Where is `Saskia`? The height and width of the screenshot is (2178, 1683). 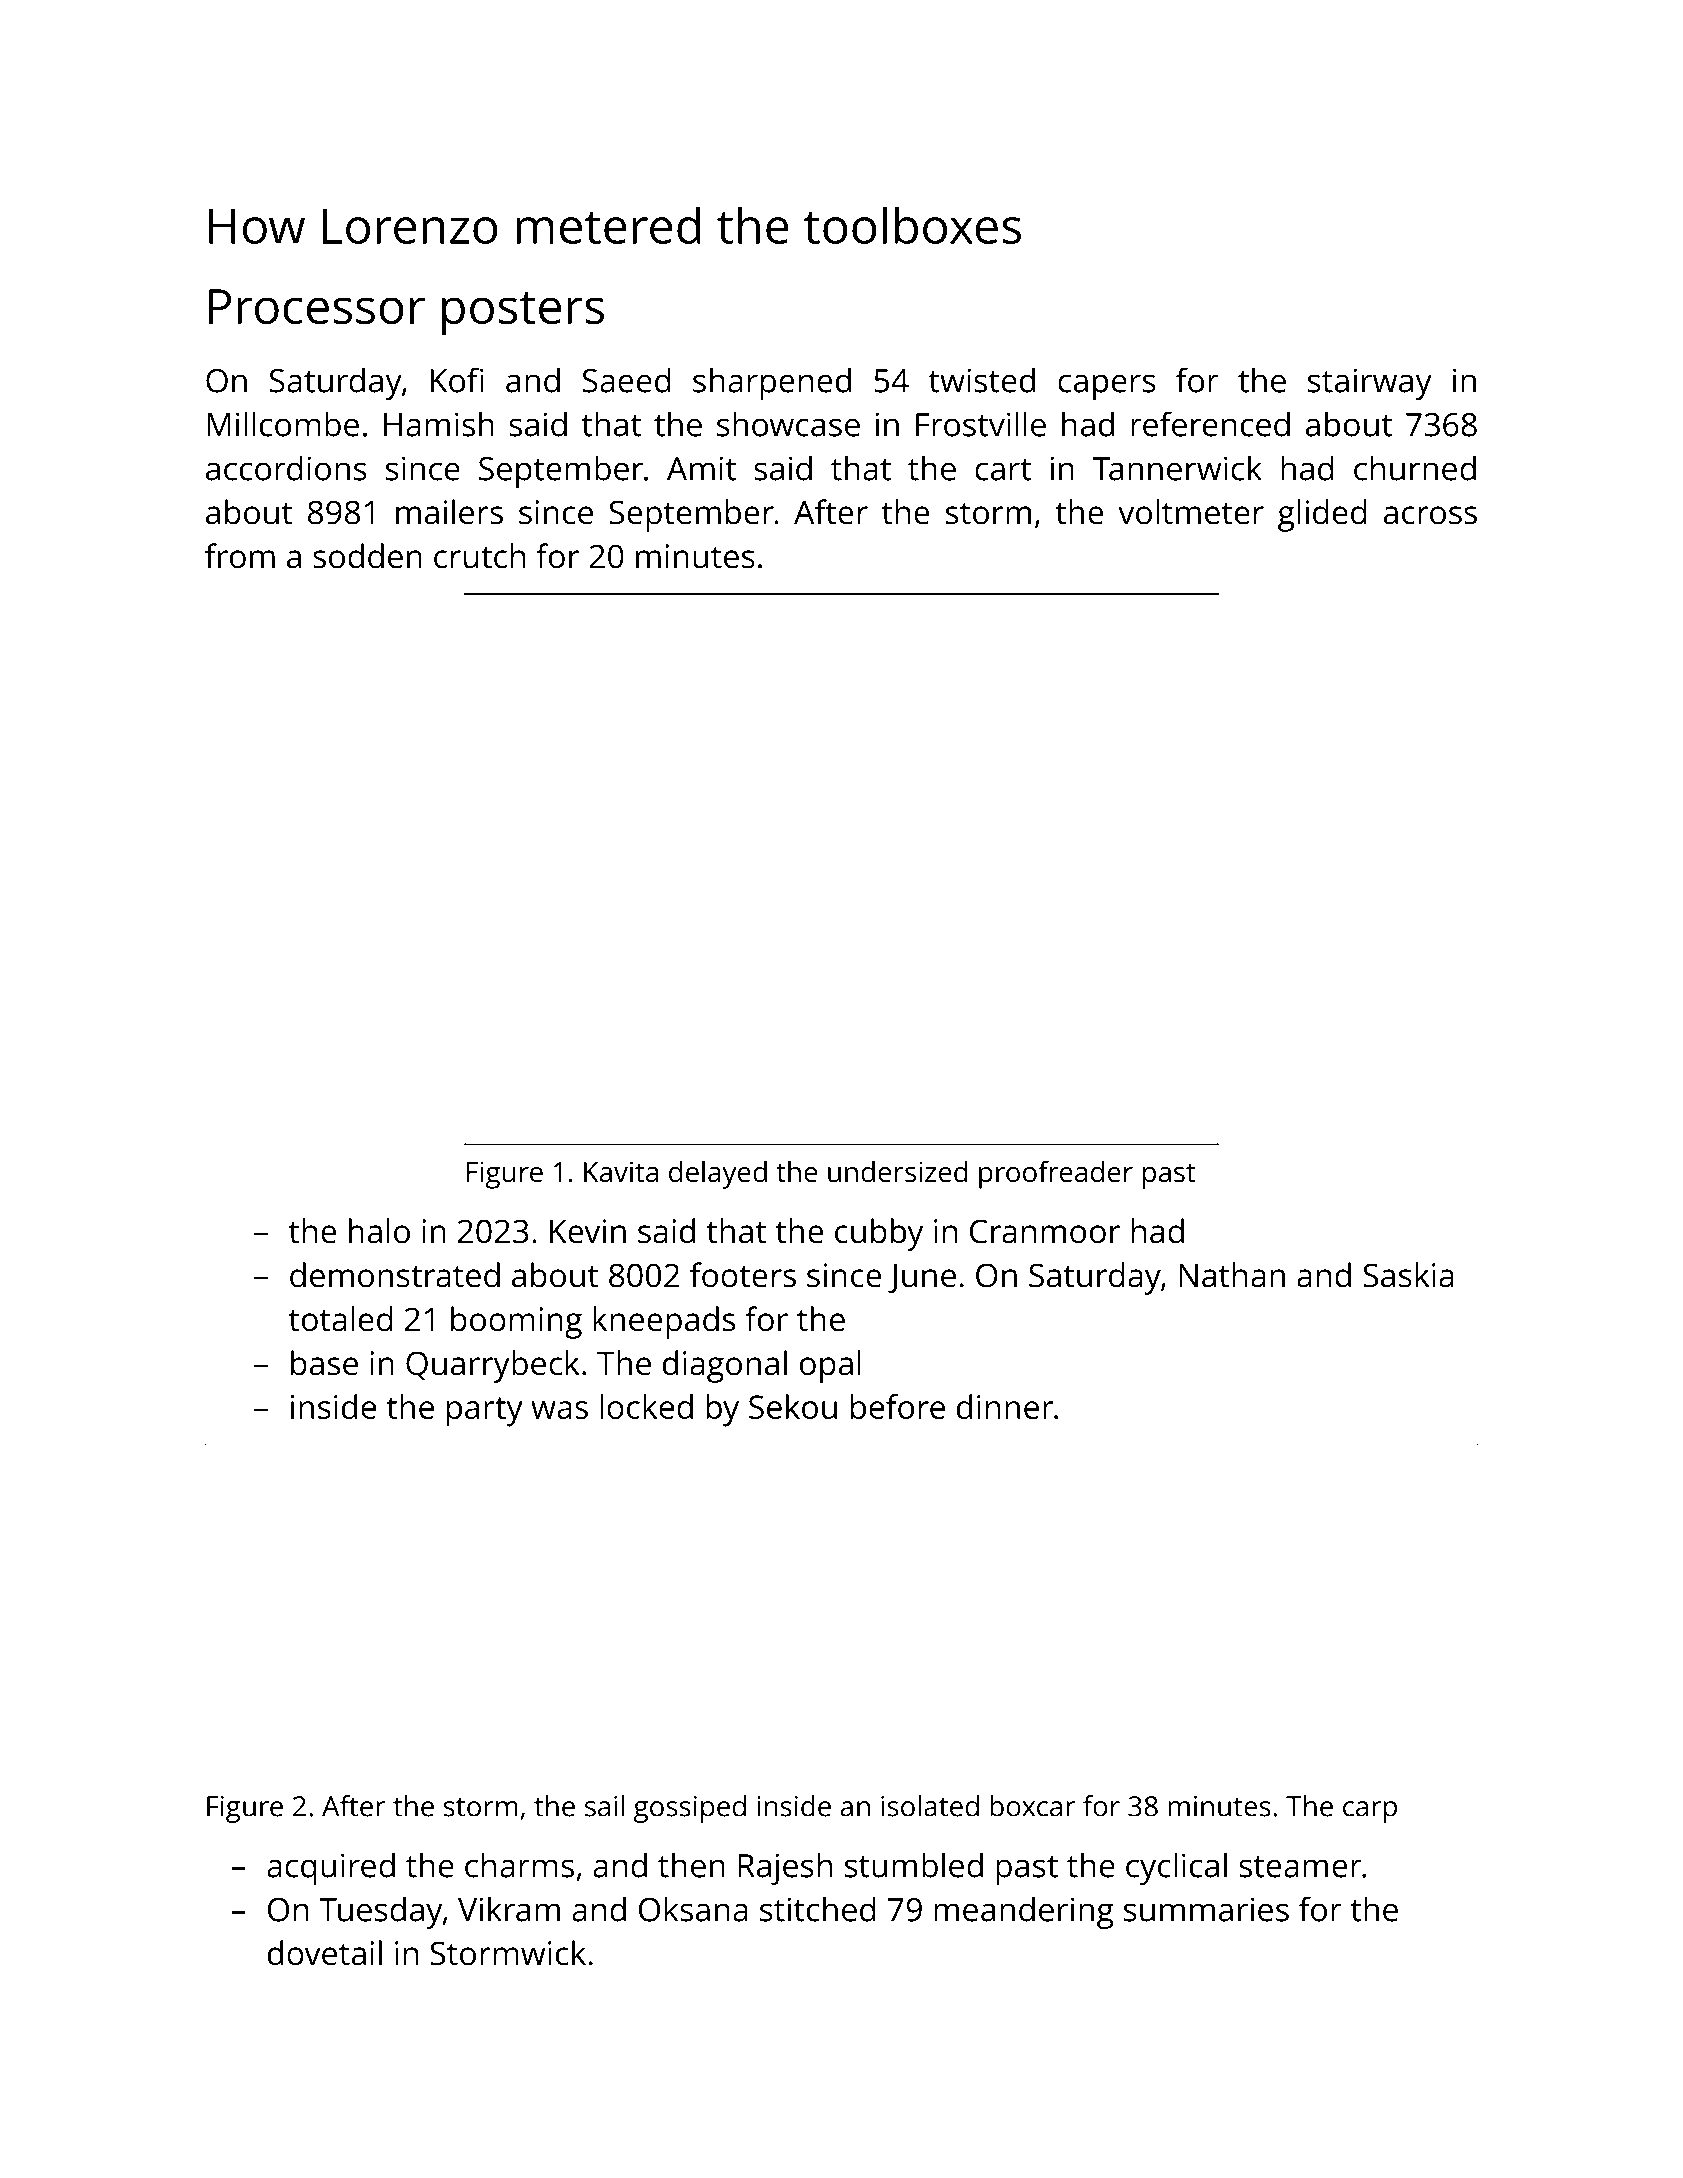 Saskia is located at coordinates (1408, 1275).
